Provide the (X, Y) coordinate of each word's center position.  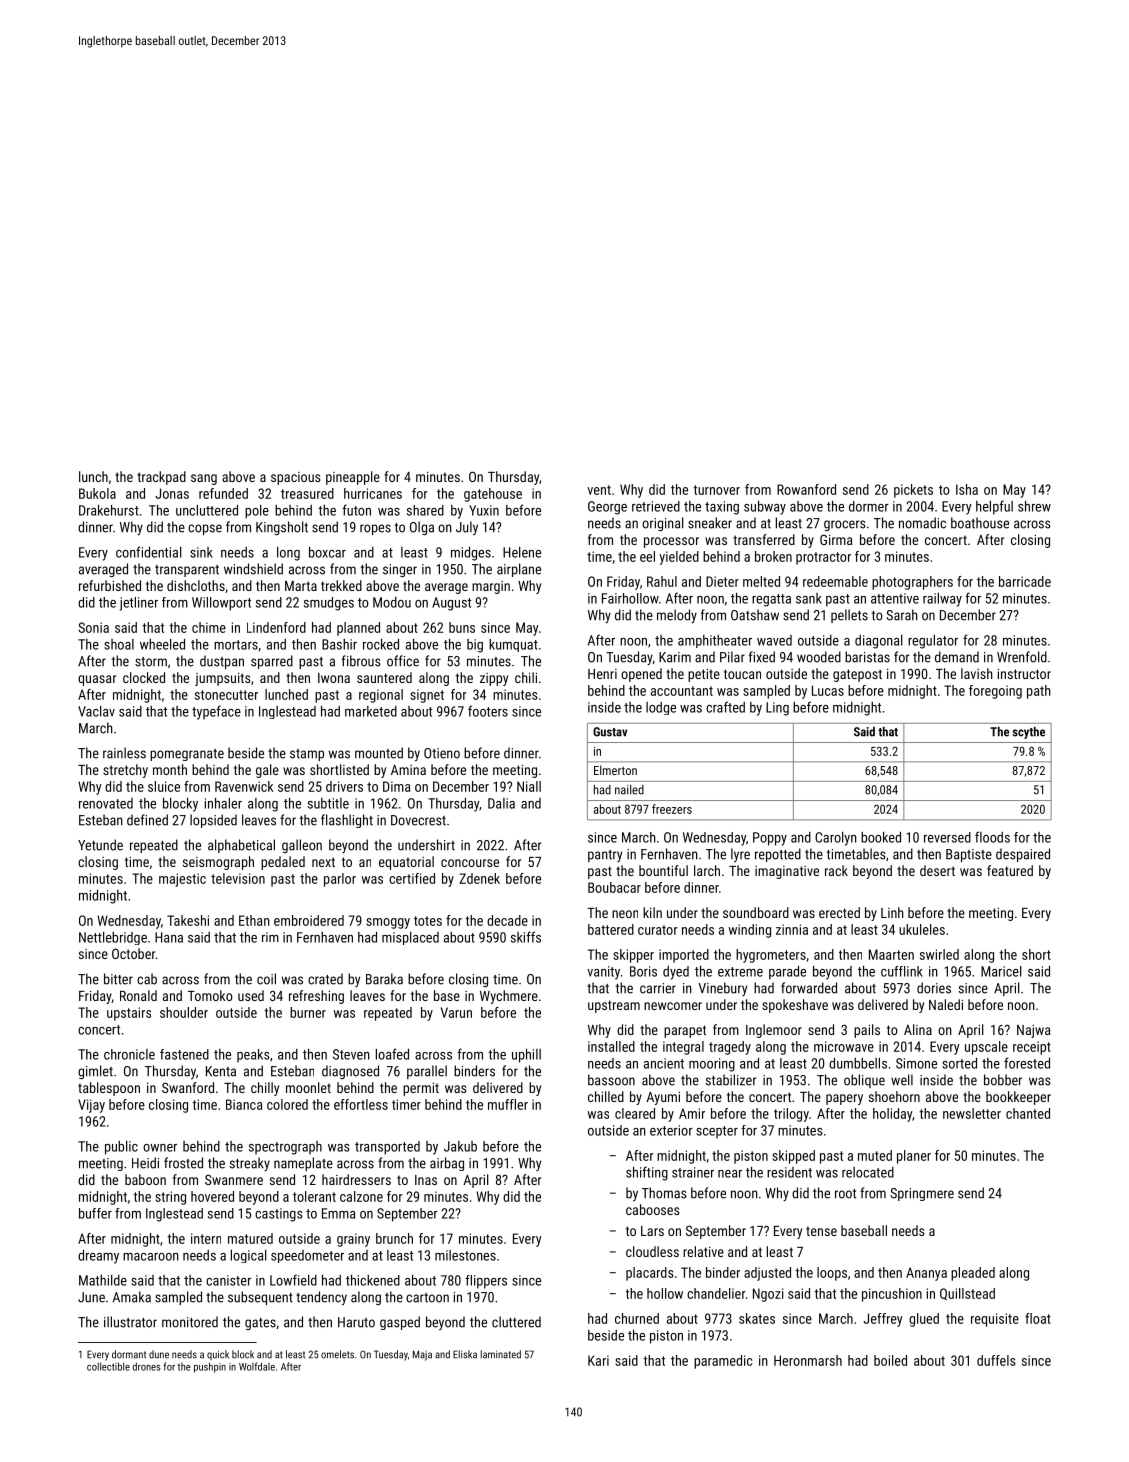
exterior (671, 1130)
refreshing (316, 997)
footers (488, 711)
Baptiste (969, 855)
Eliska (465, 1354)
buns (462, 627)
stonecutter (226, 695)
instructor (1024, 674)
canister (228, 1280)
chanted (1028, 1113)
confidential (149, 552)
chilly (265, 1089)
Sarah (902, 615)
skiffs (526, 937)
